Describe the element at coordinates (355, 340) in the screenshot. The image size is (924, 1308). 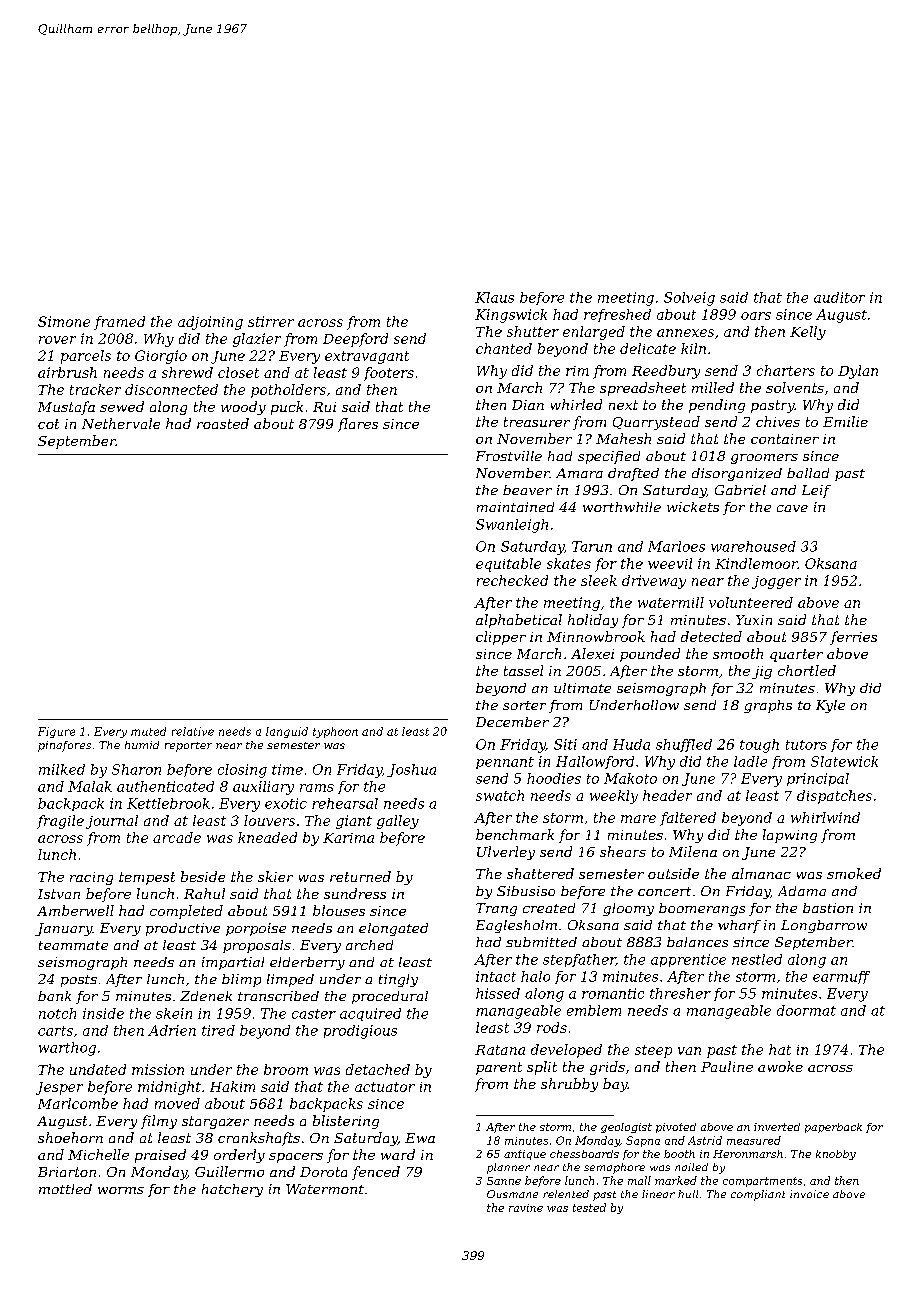
I see `Deepford` at that location.
